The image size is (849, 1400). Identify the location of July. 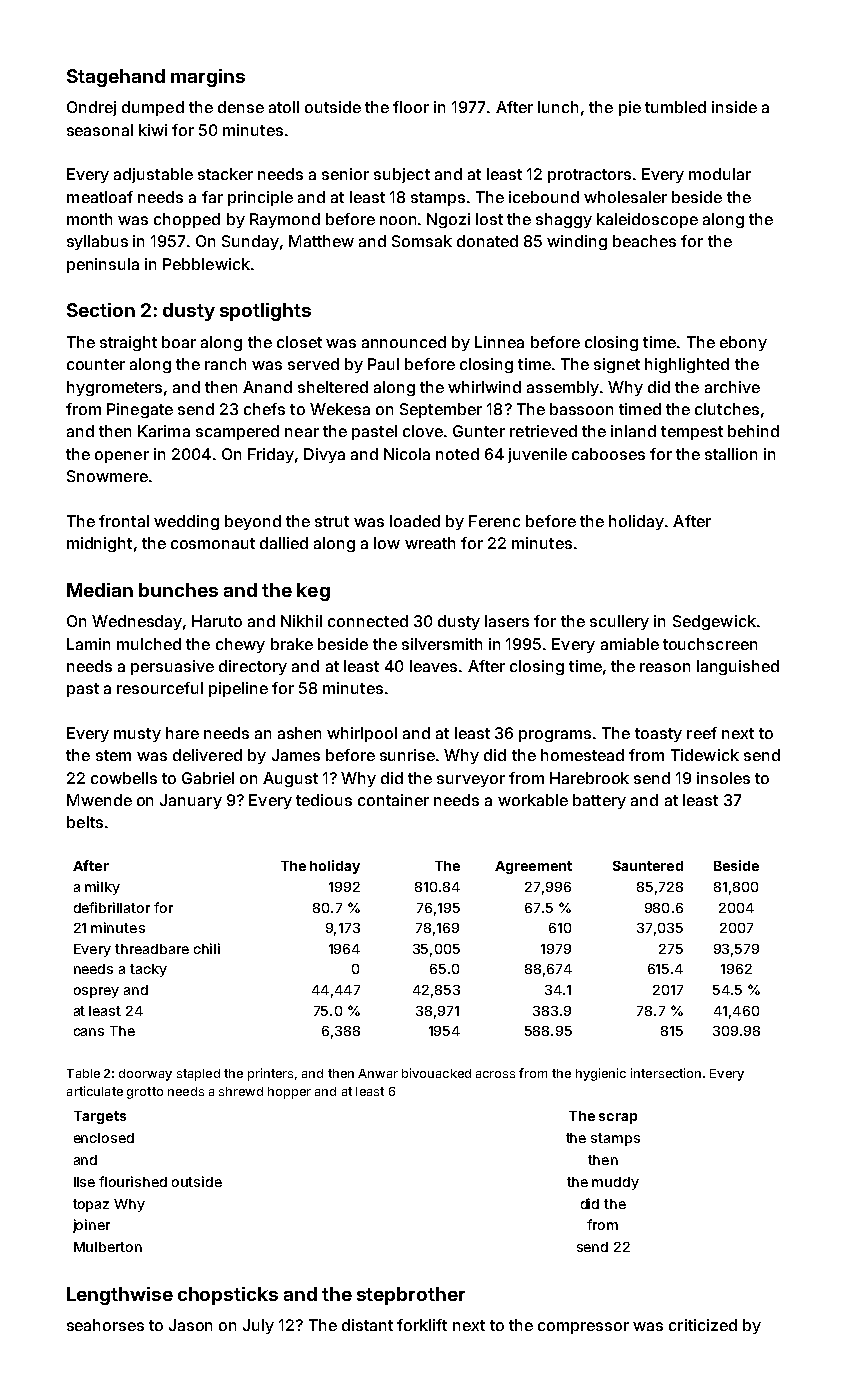
(258, 1326).
